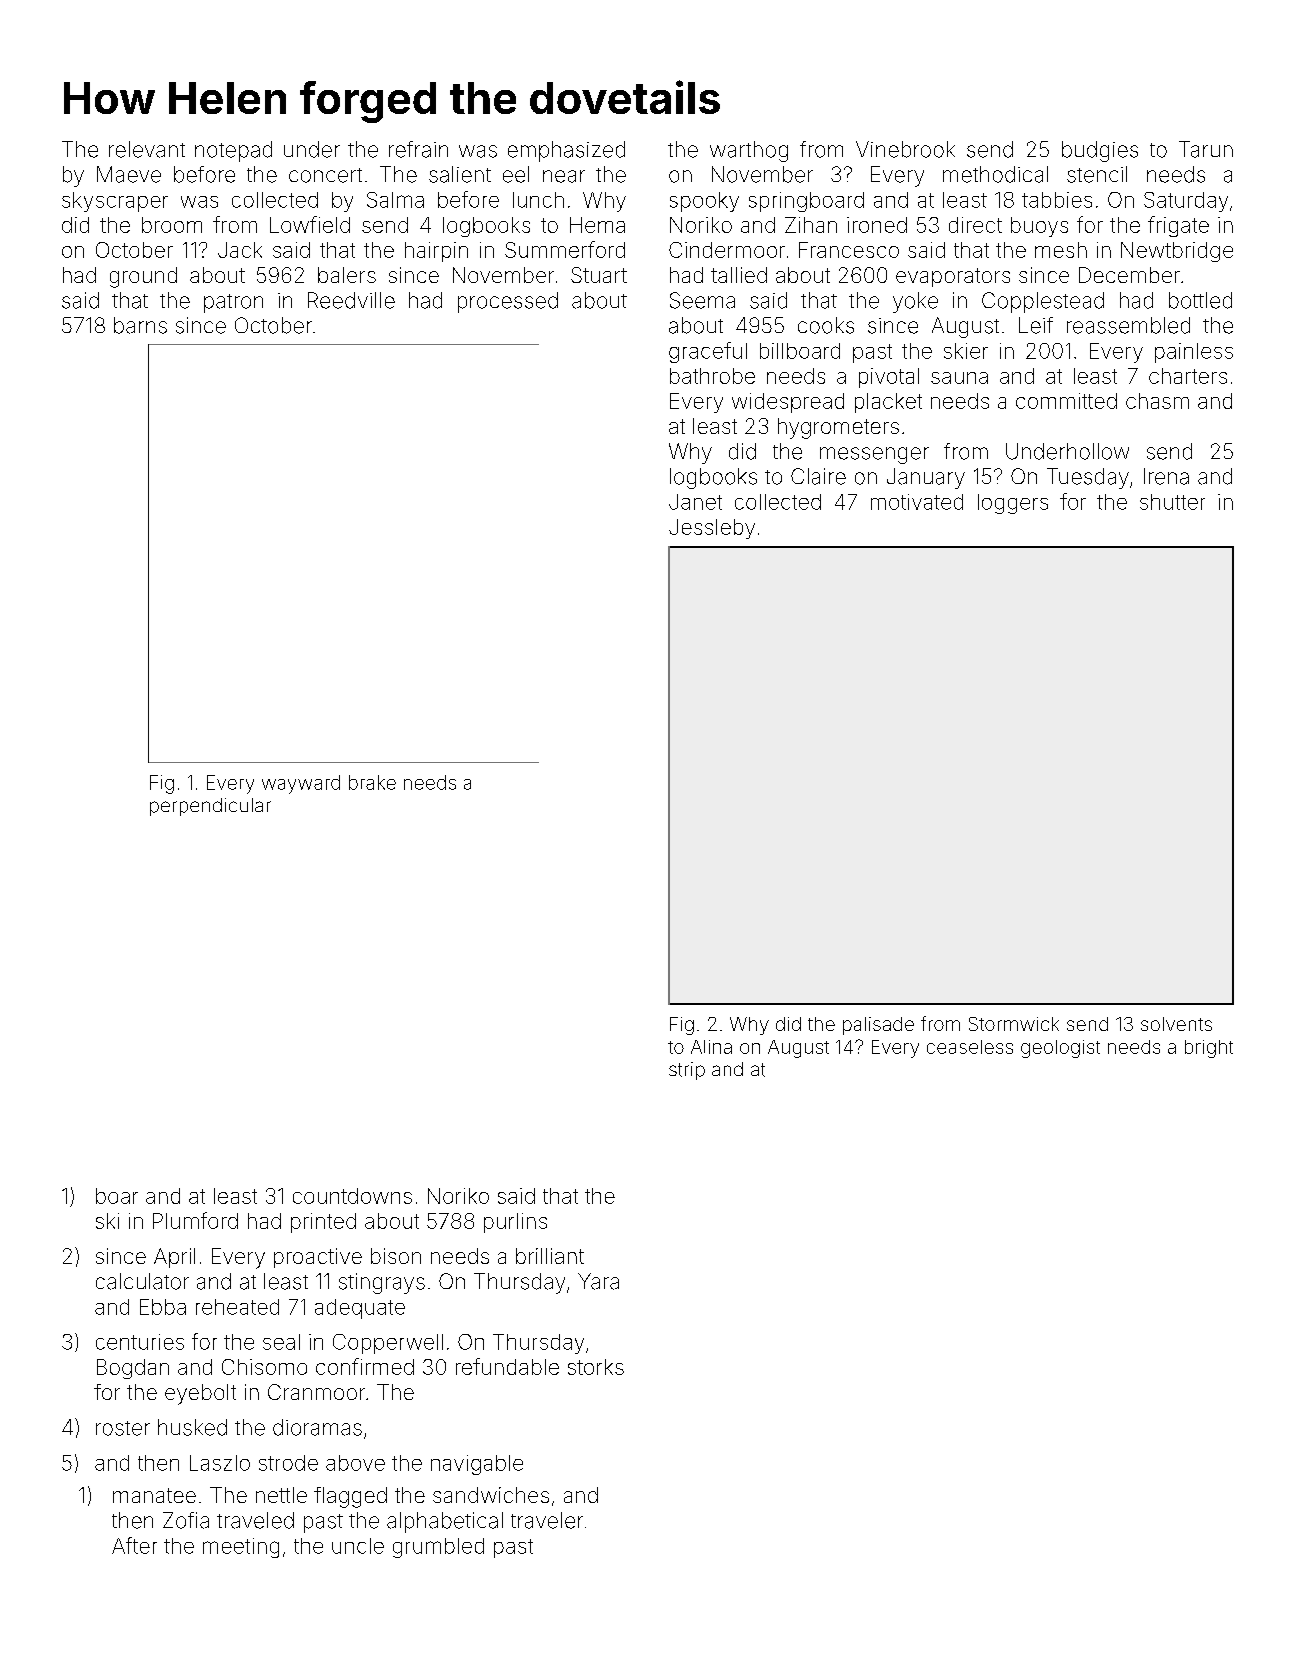 This screenshot has height=1676, width=1295. What do you see at coordinates (1172, 502) in the screenshot?
I see `shutter` at bounding box center [1172, 502].
